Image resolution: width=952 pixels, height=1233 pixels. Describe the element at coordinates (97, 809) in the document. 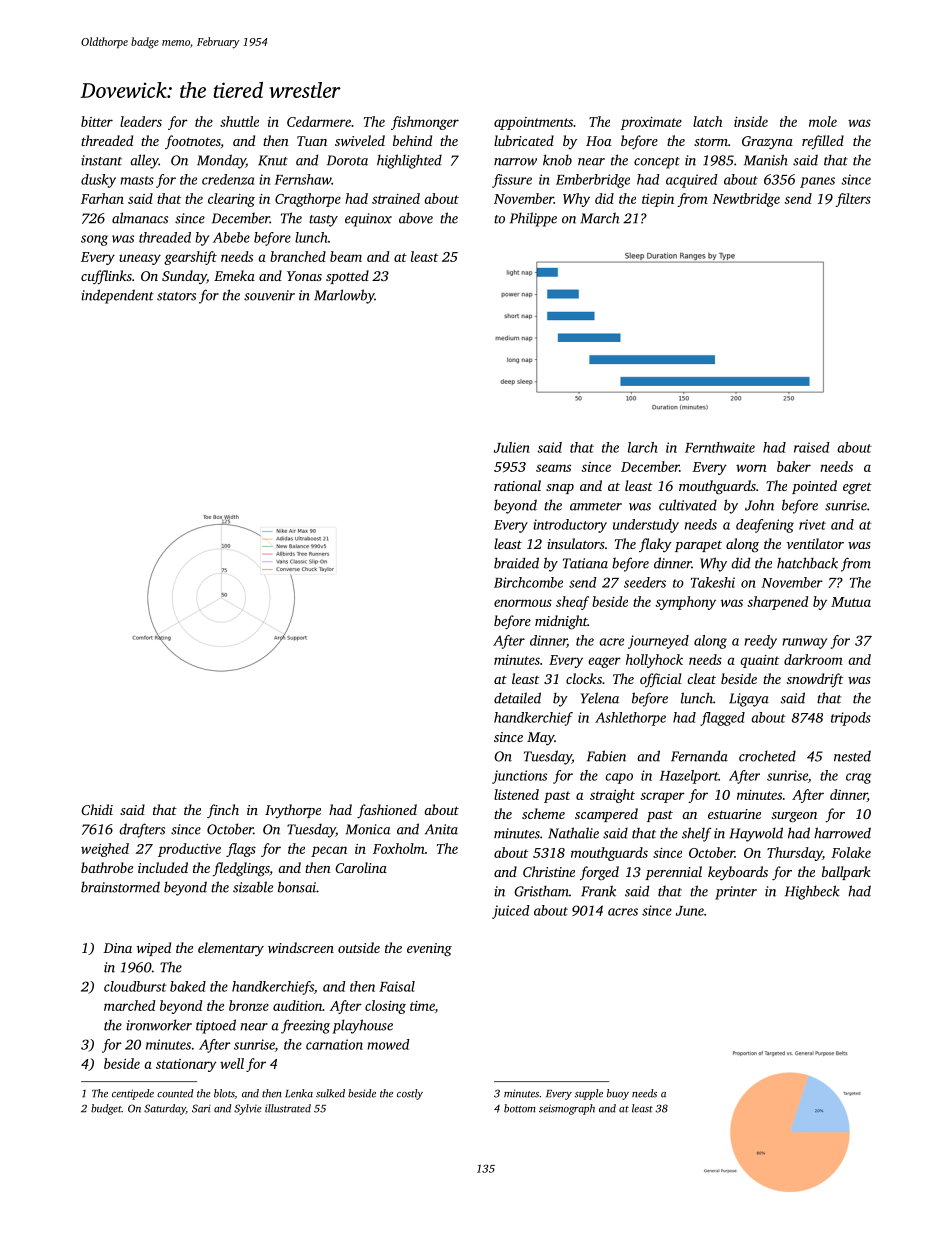

I see `Chidi` at that location.
